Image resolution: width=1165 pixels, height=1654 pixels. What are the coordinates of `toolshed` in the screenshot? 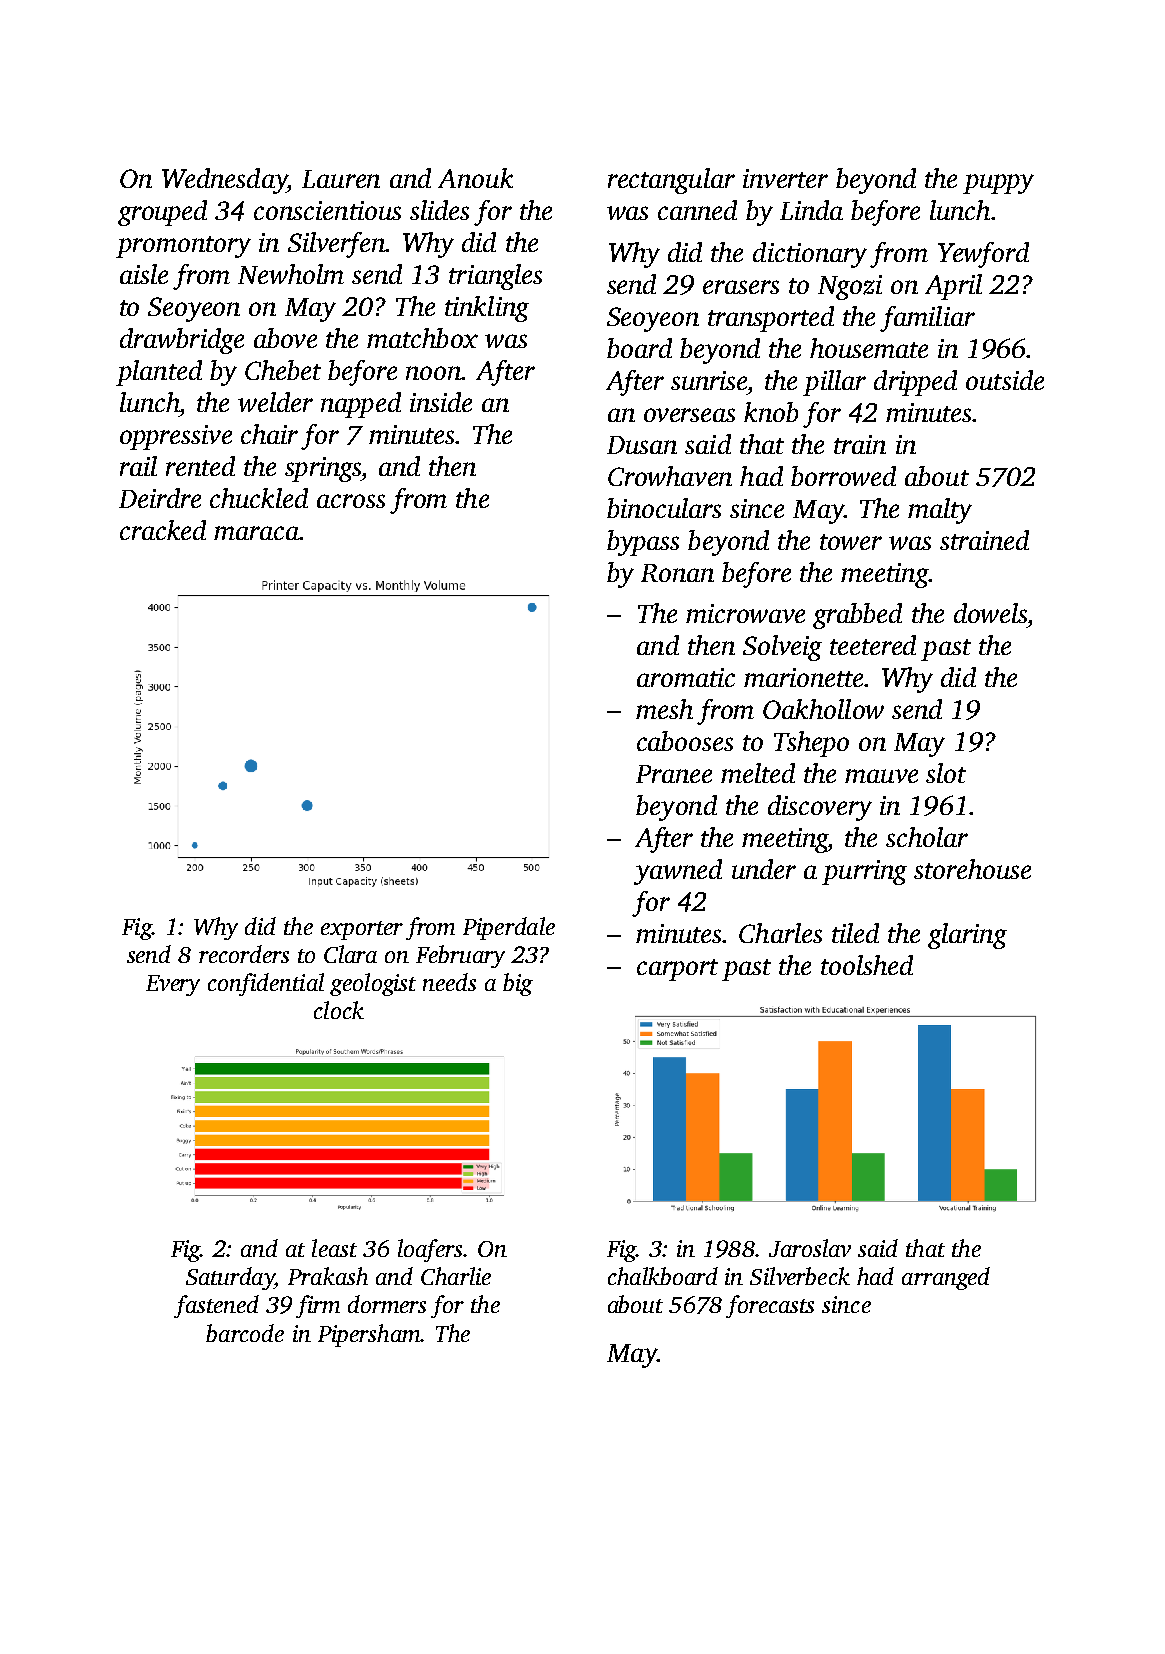 It's located at (867, 965).
